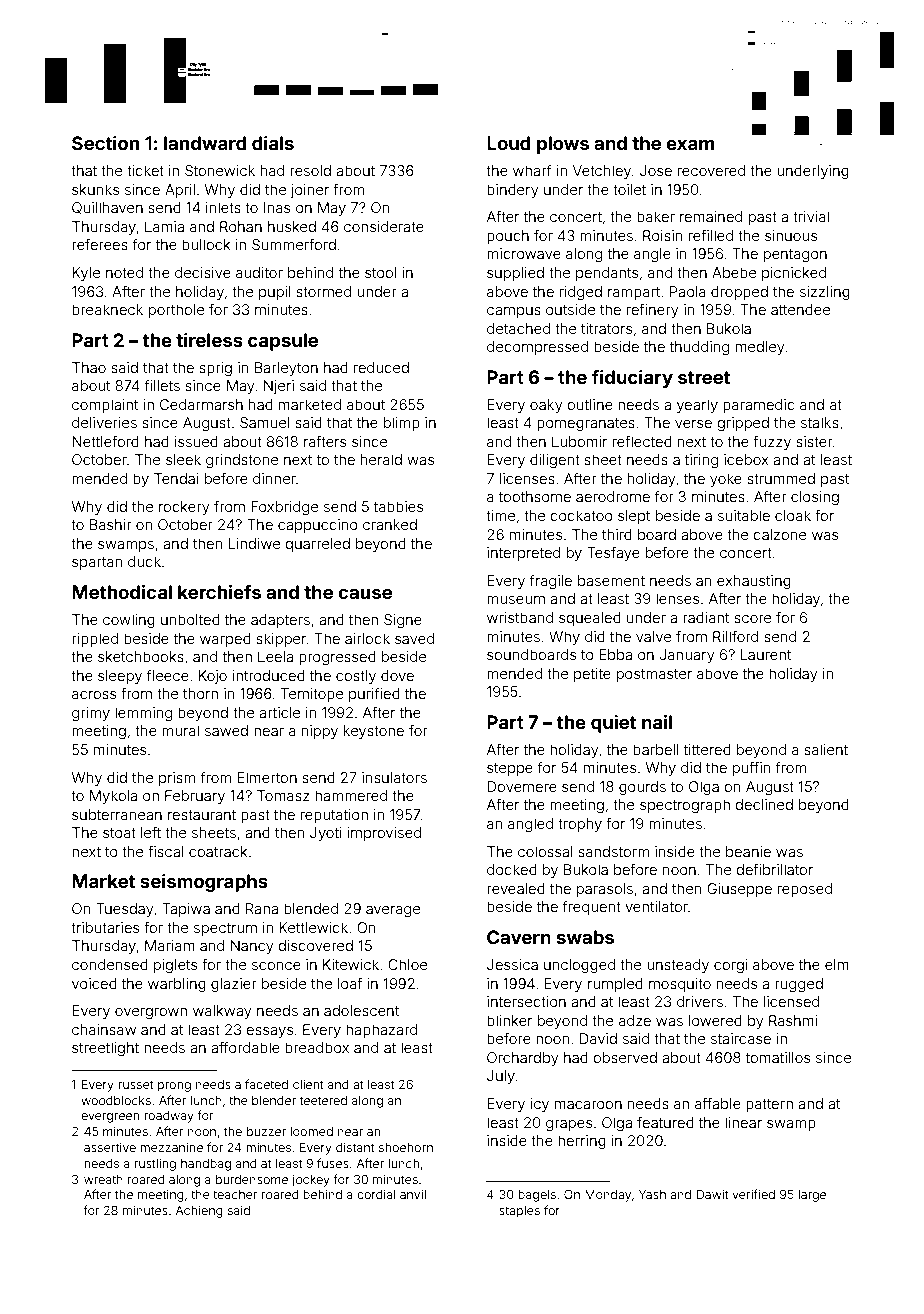 The image size is (924, 1314). I want to click on Orchardby, so click(523, 1059).
